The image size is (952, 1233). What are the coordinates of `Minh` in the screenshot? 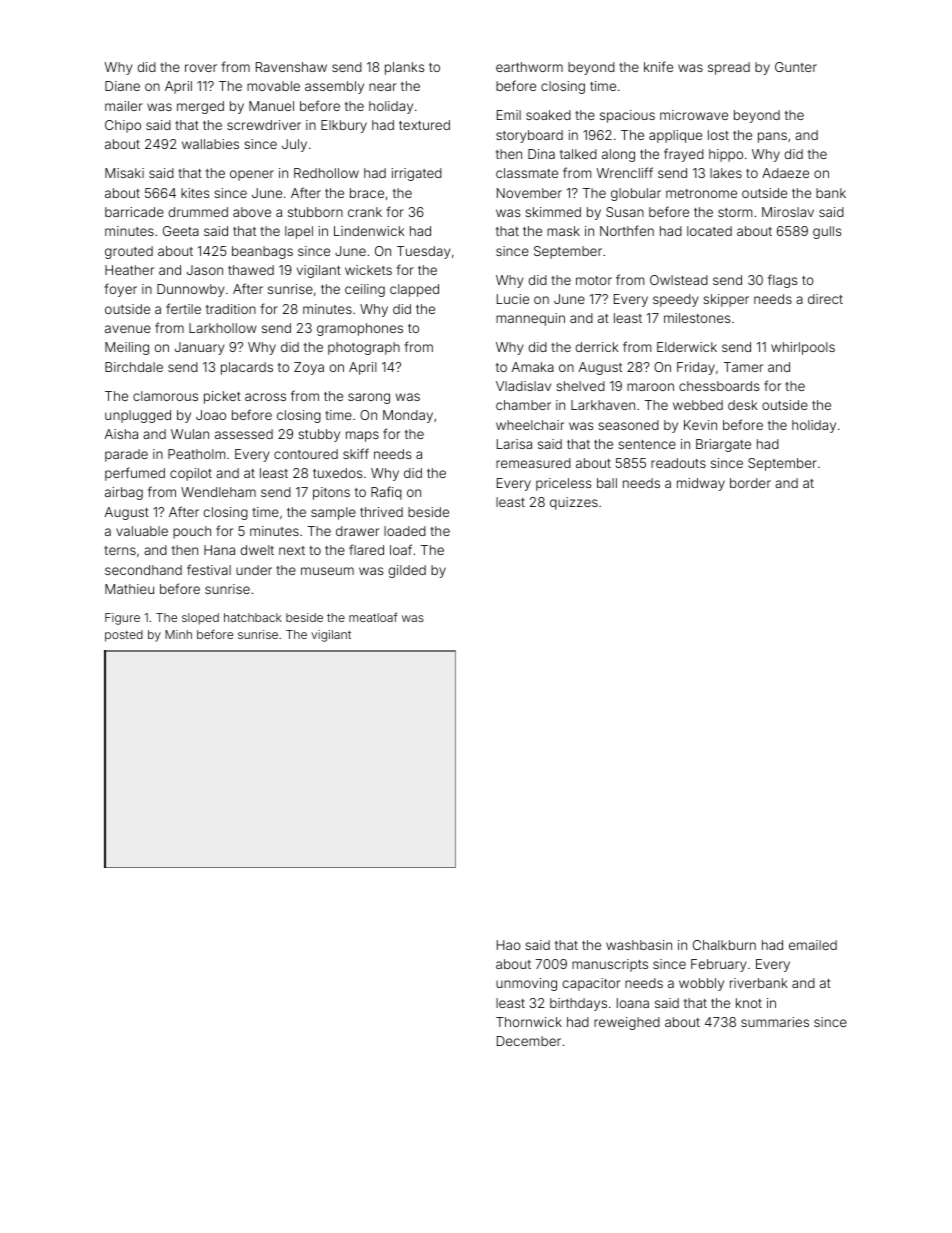 It's located at (178, 634).
